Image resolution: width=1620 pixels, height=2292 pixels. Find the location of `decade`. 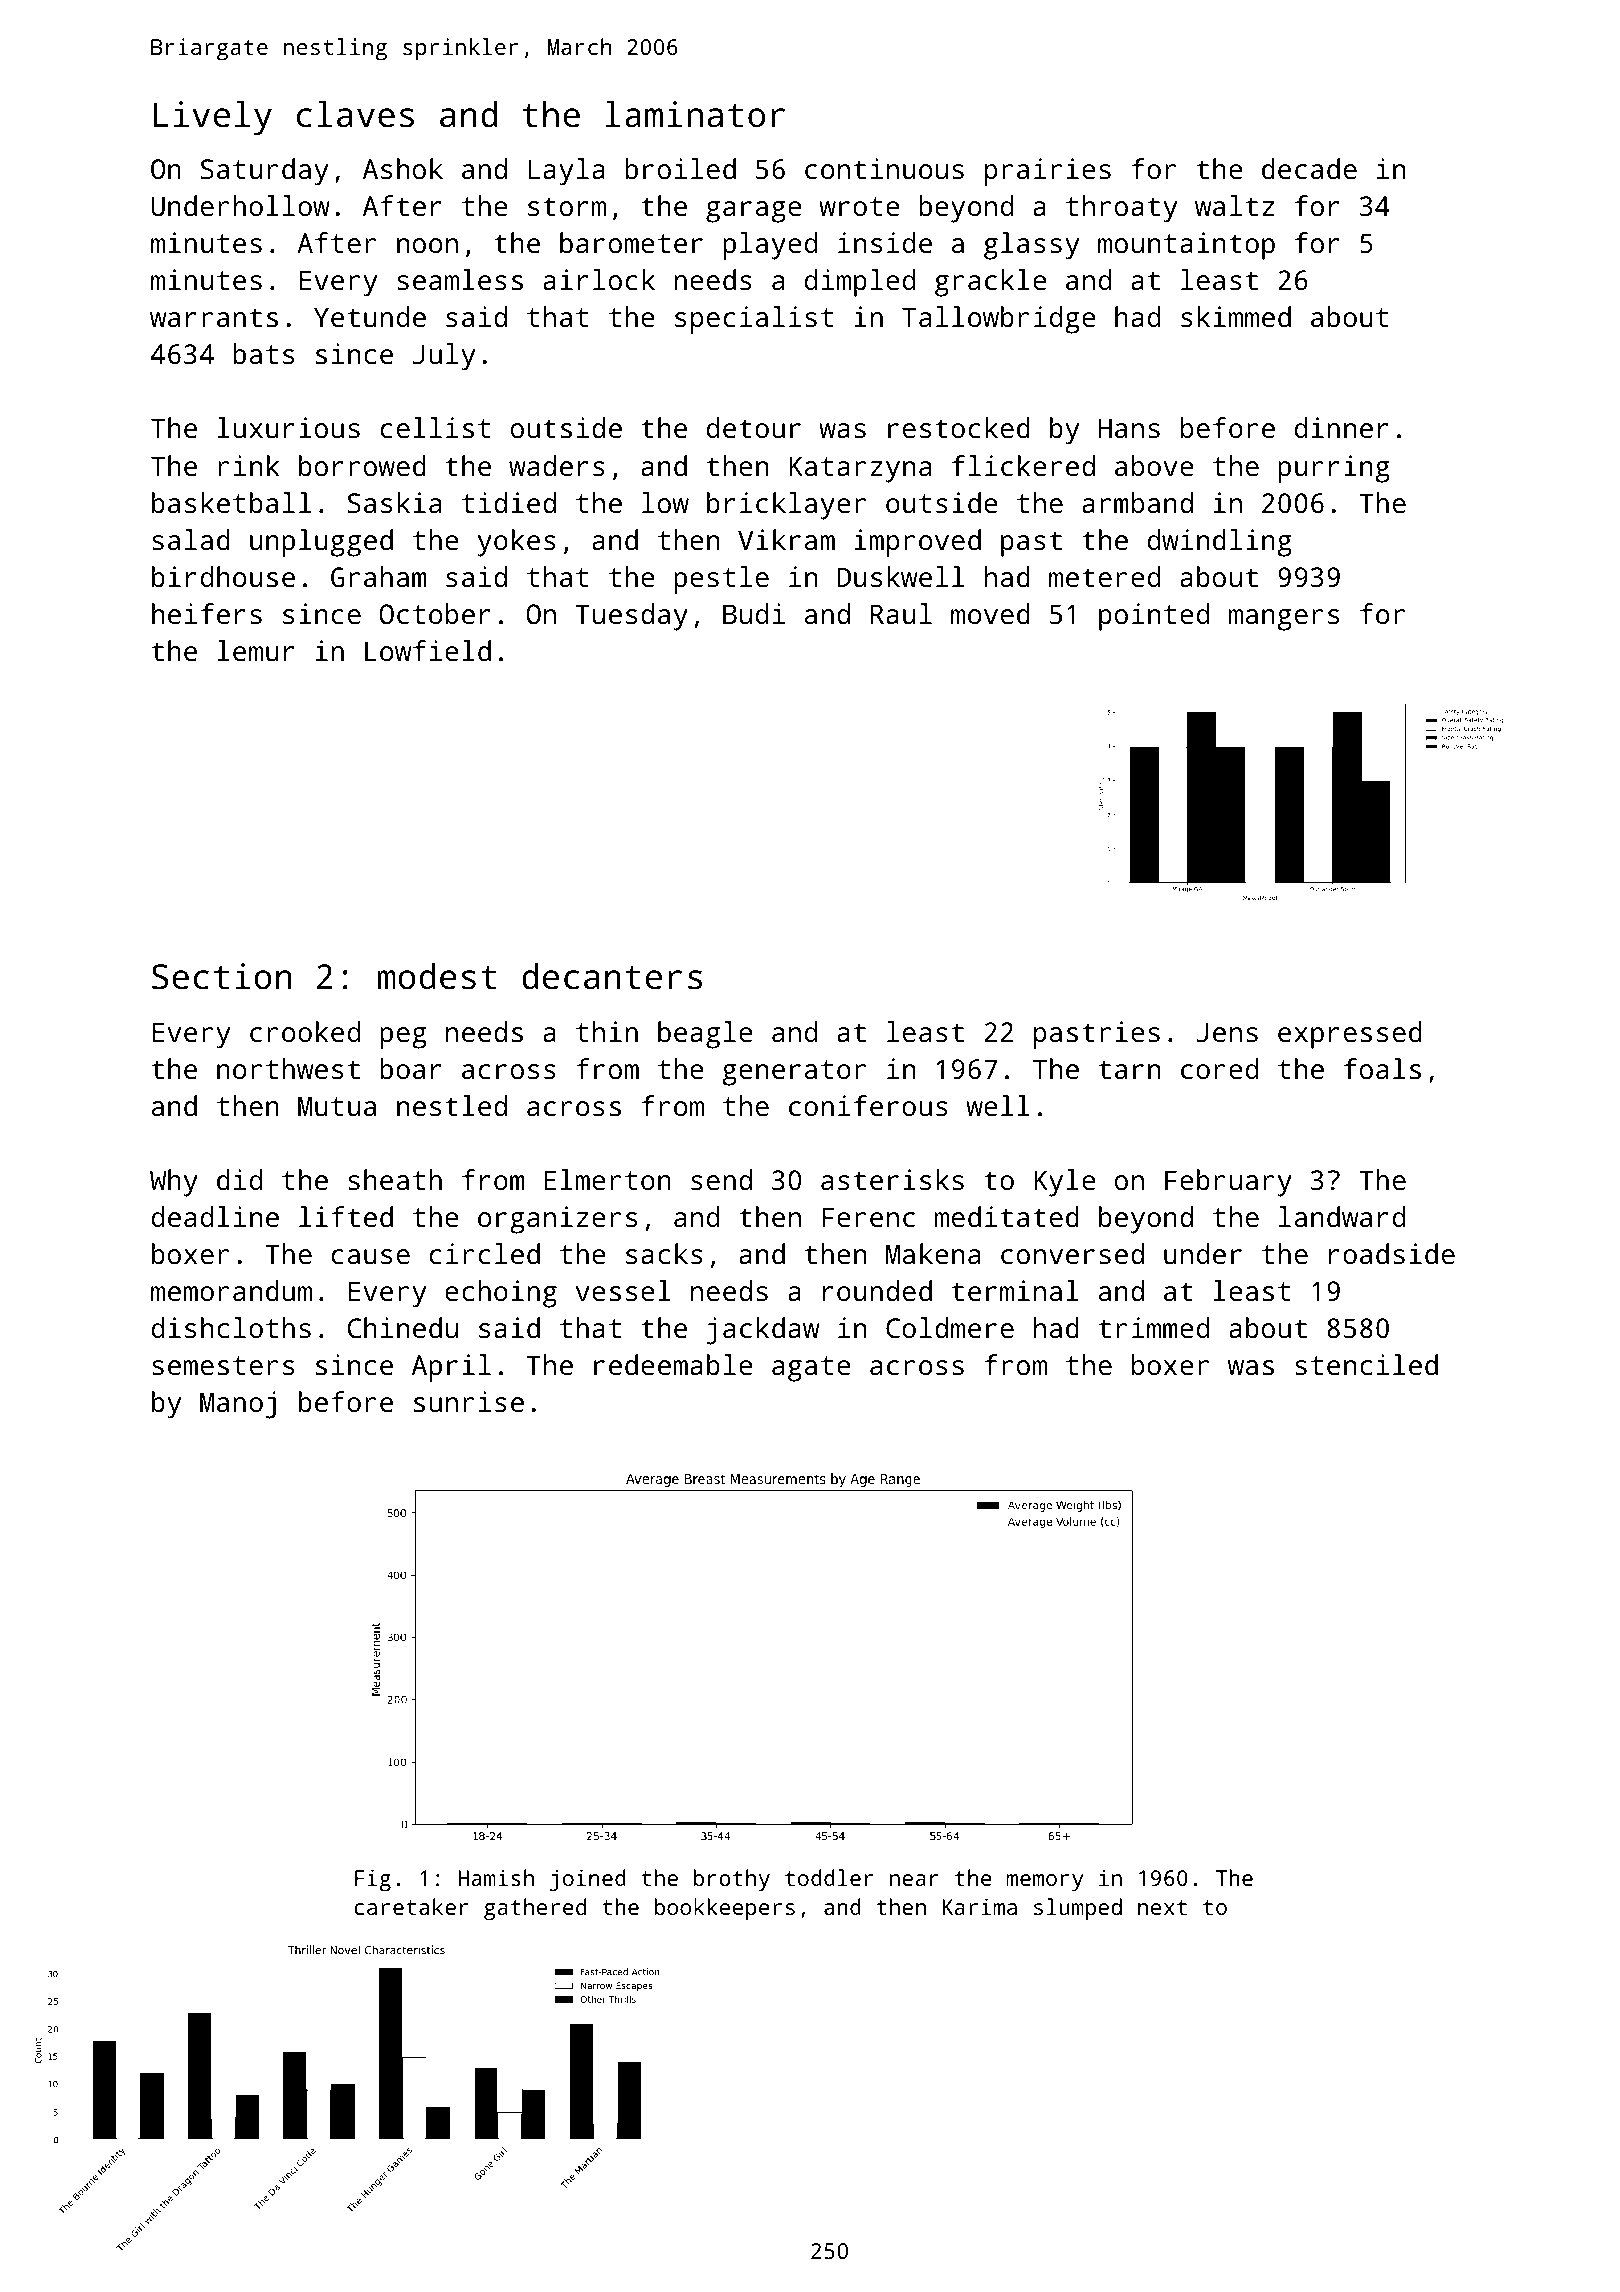

decade is located at coordinates (1309, 168).
